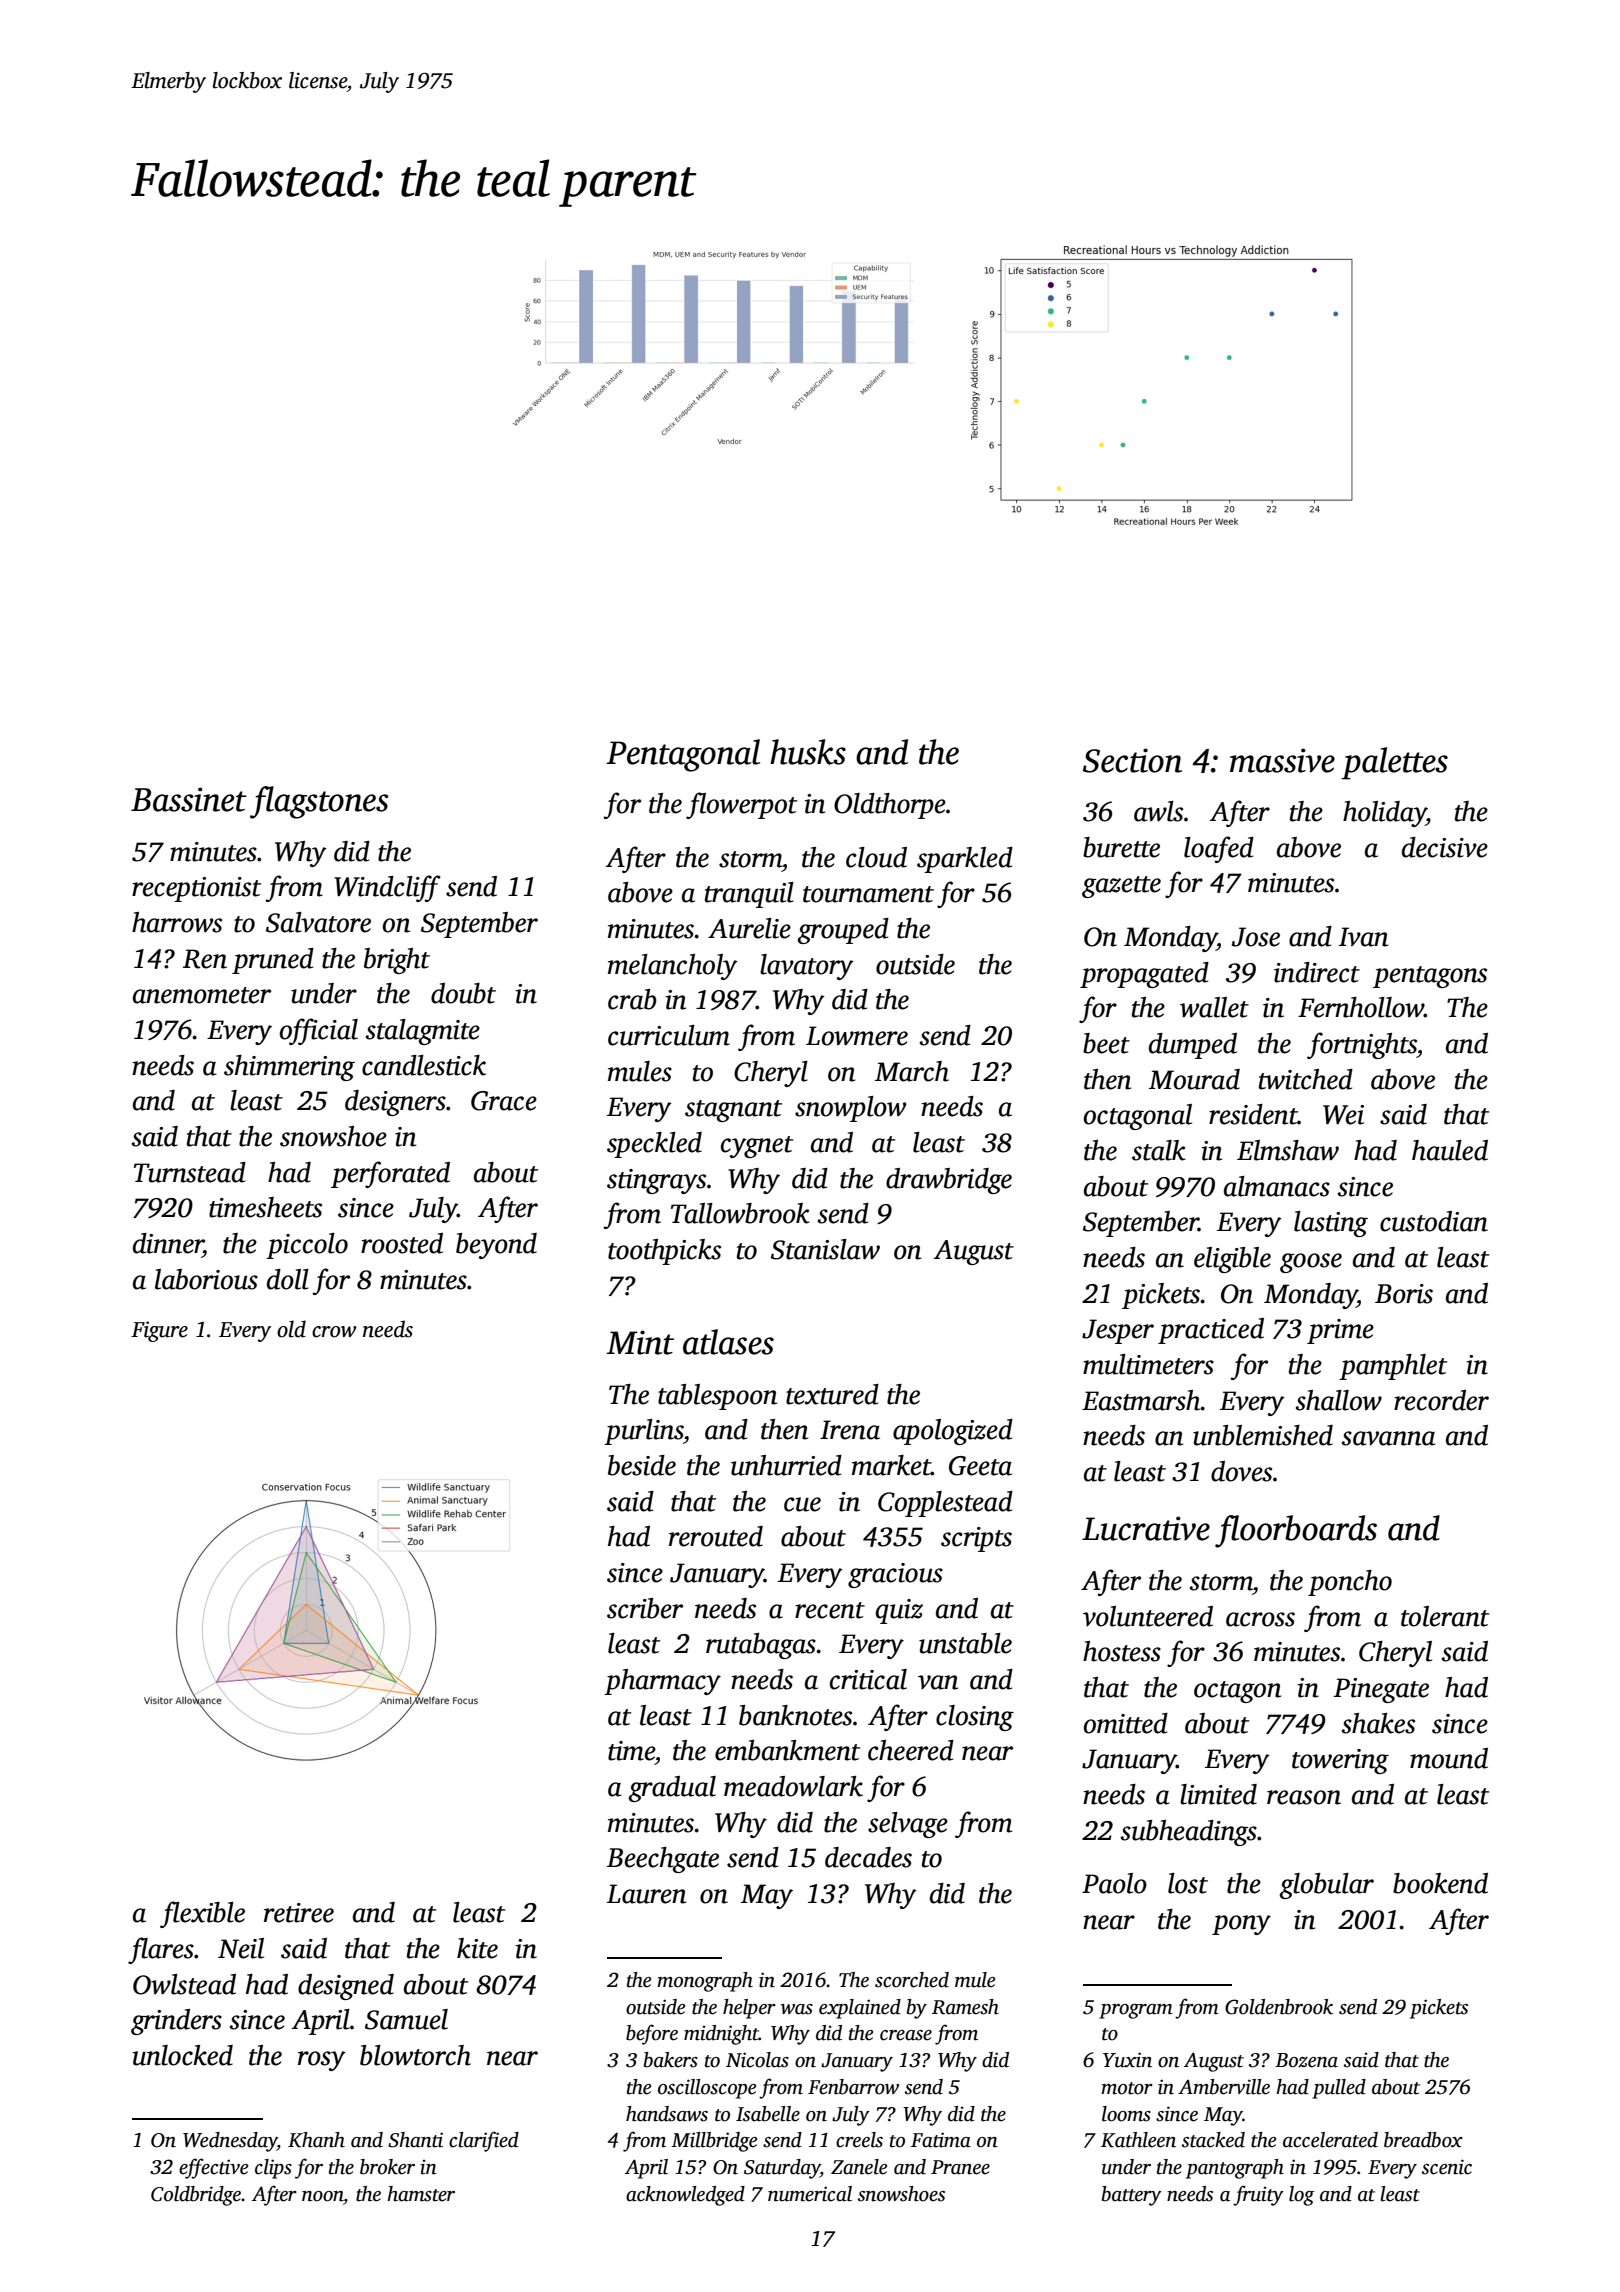  Describe the element at coordinates (202, 995) in the screenshot. I see `anemometer` at that location.
